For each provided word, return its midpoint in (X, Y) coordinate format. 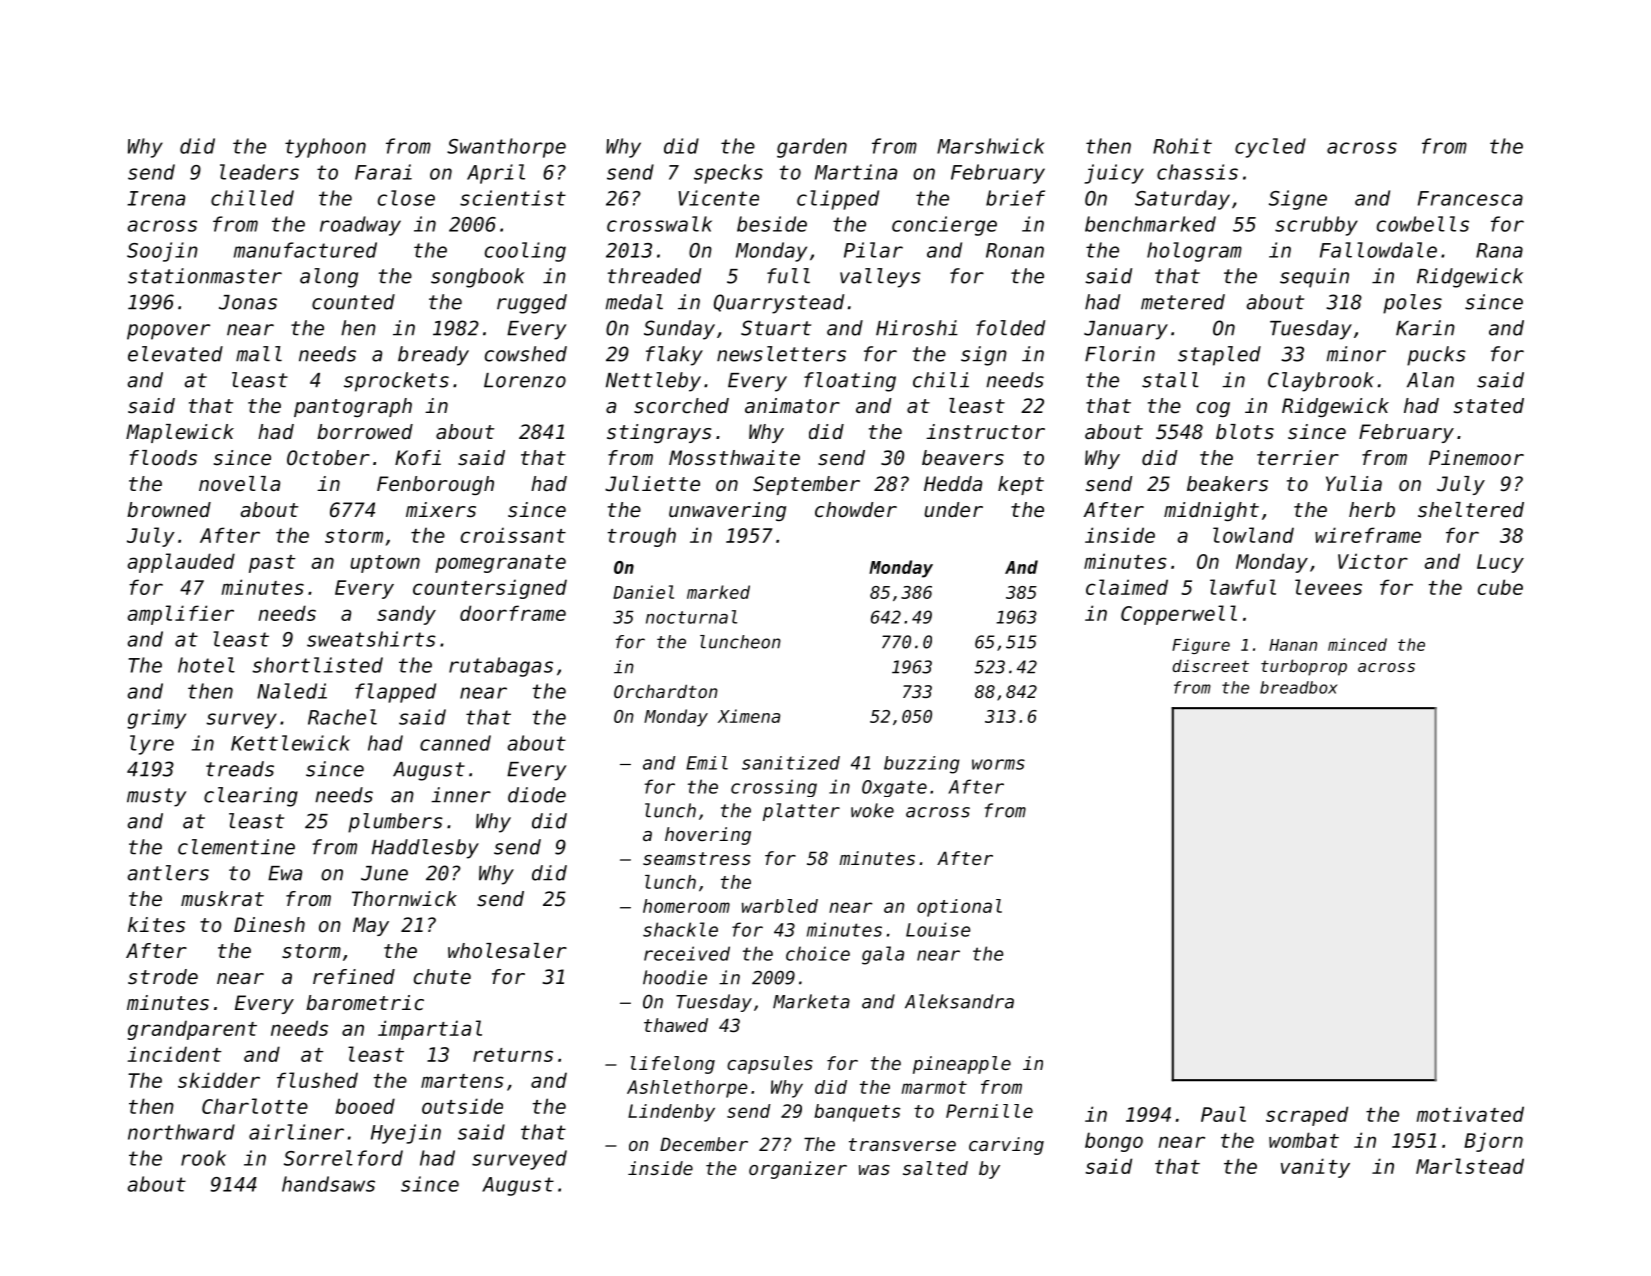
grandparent (192, 1030)
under (953, 510)
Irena (156, 198)
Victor (1373, 561)
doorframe (513, 613)
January (1126, 330)
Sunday (679, 330)
